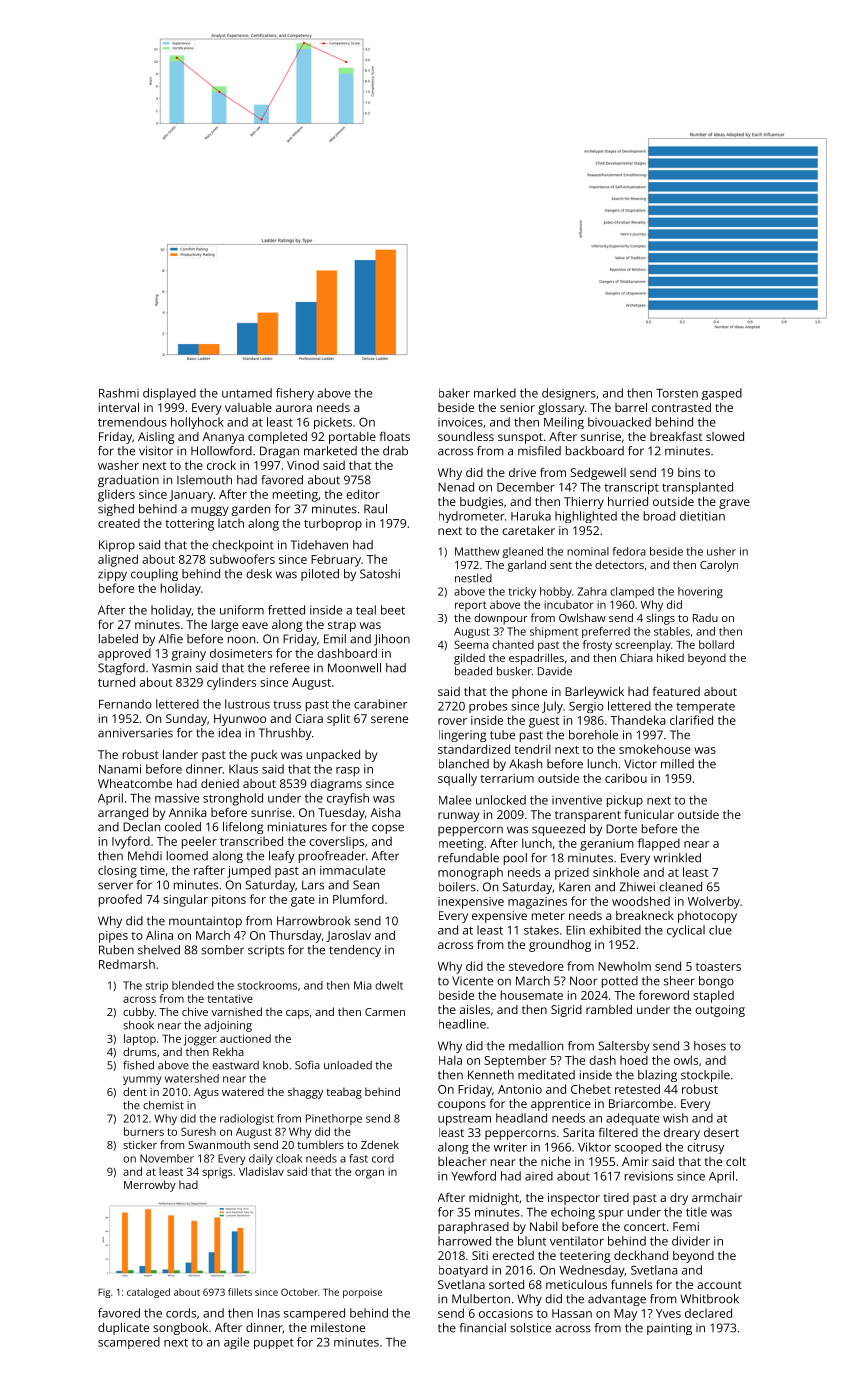 This screenshot has height=1400, width=849. Describe the element at coordinates (241, 640) in the screenshot. I see `noon` at that location.
